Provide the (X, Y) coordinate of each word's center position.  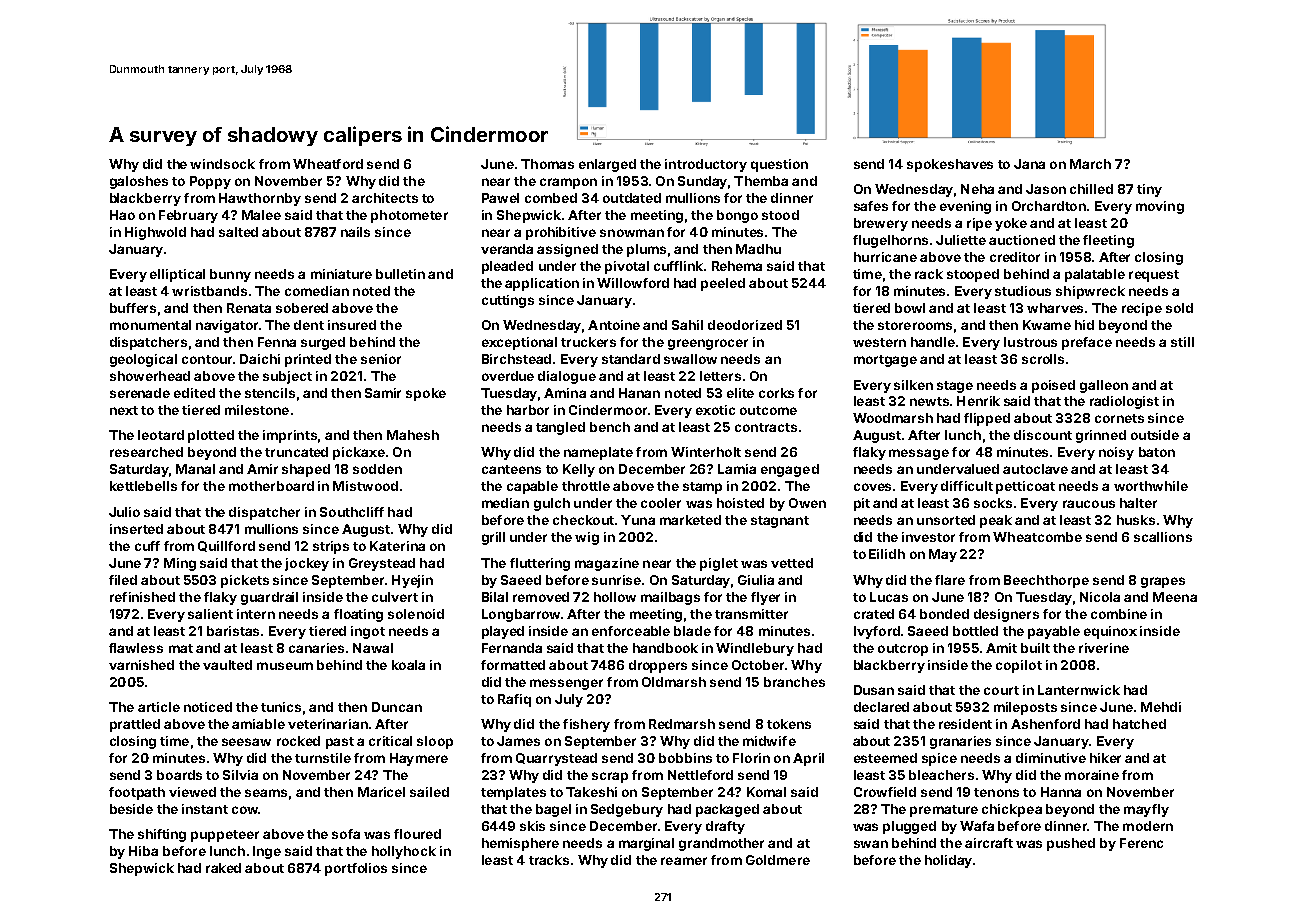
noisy (1116, 453)
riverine (1104, 648)
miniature (341, 274)
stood (780, 215)
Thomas (547, 164)
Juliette (961, 240)
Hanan (639, 393)
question (779, 165)
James (518, 741)
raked (223, 868)
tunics (281, 707)
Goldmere (778, 860)
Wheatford (328, 164)
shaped (306, 470)
